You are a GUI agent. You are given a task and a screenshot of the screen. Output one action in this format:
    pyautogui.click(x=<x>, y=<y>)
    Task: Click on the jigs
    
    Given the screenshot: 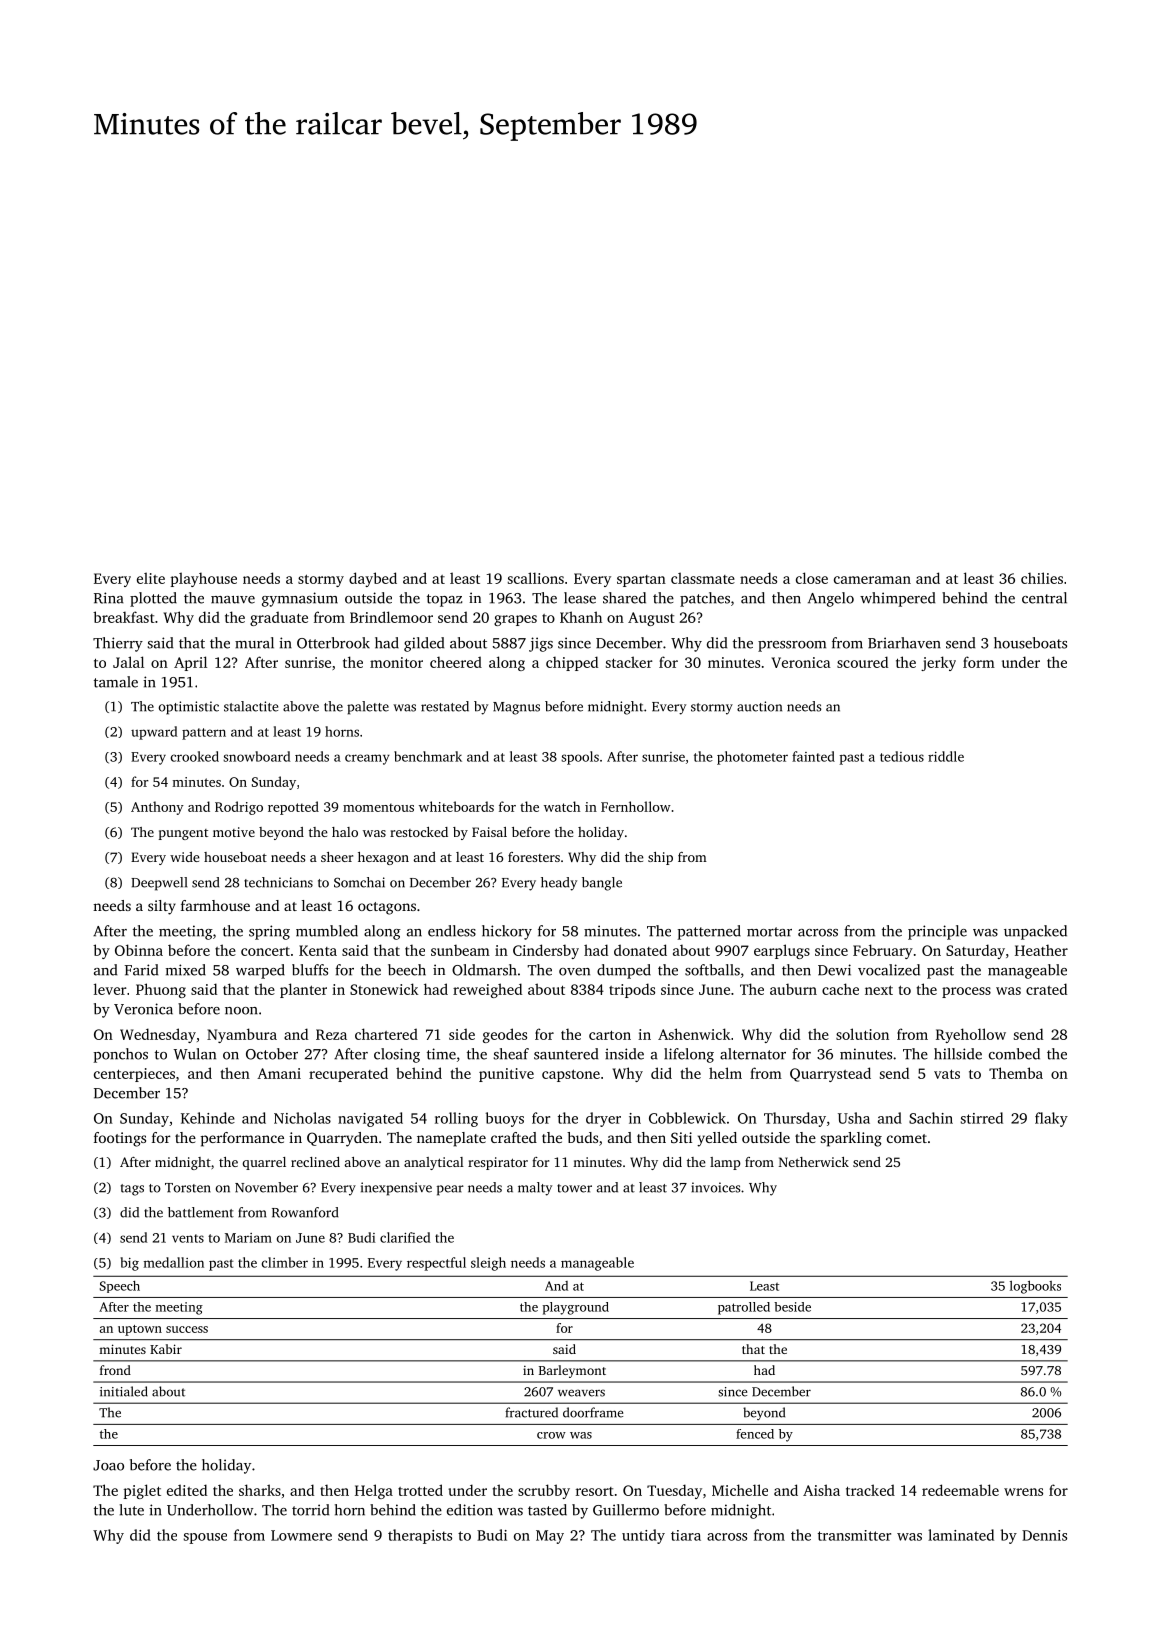 What is the action you would take?
    pyautogui.click(x=541, y=644)
